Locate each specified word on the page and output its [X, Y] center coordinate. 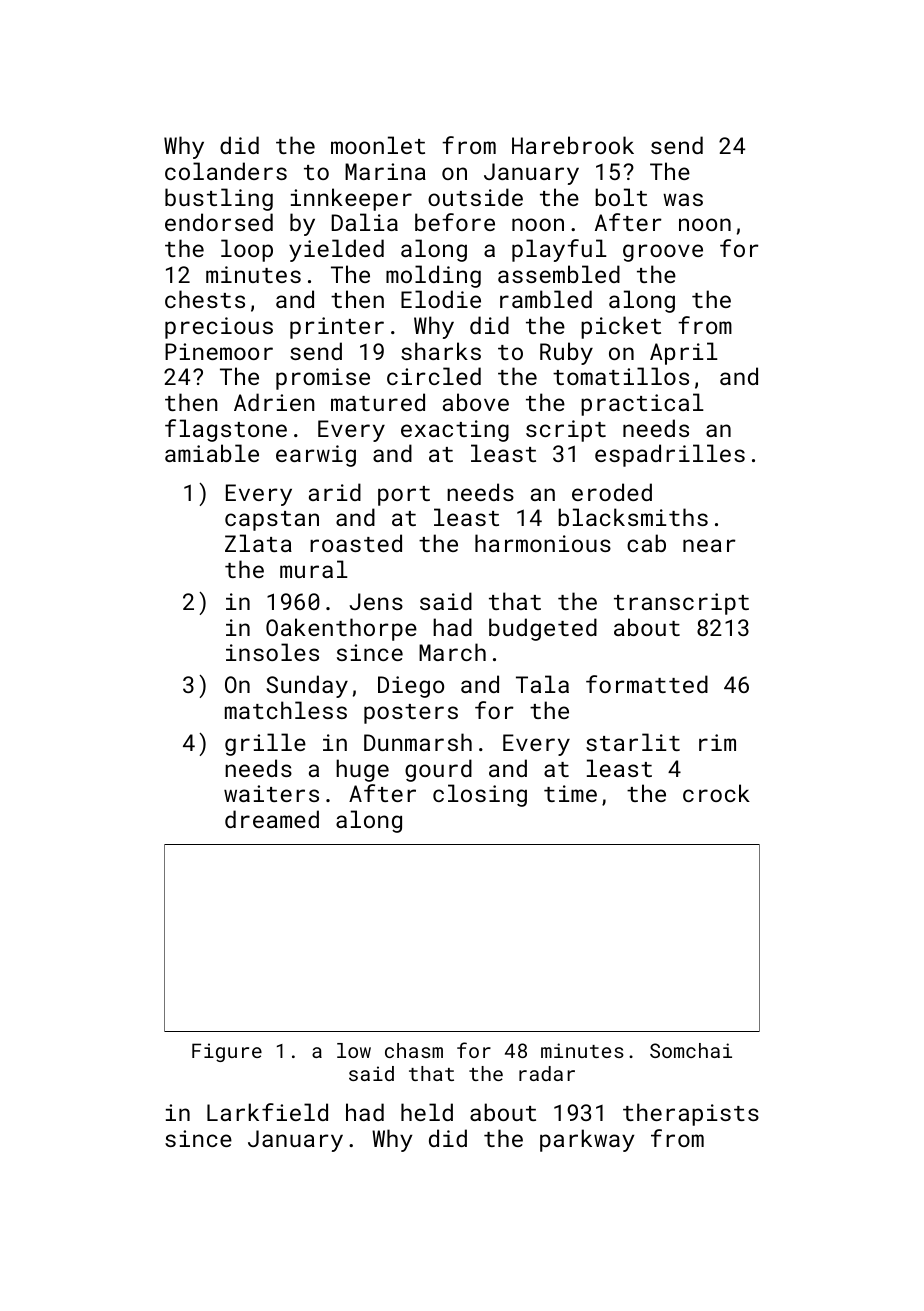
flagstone [226, 430]
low [354, 1050]
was [683, 199]
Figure [227, 1052]
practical [642, 404]
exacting [455, 431]
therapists [691, 1114]
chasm [414, 1050]
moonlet [378, 145]
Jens [376, 601]
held [427, 1112]
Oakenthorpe [341, 629]
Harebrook [573, 145]
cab [646, 543]
